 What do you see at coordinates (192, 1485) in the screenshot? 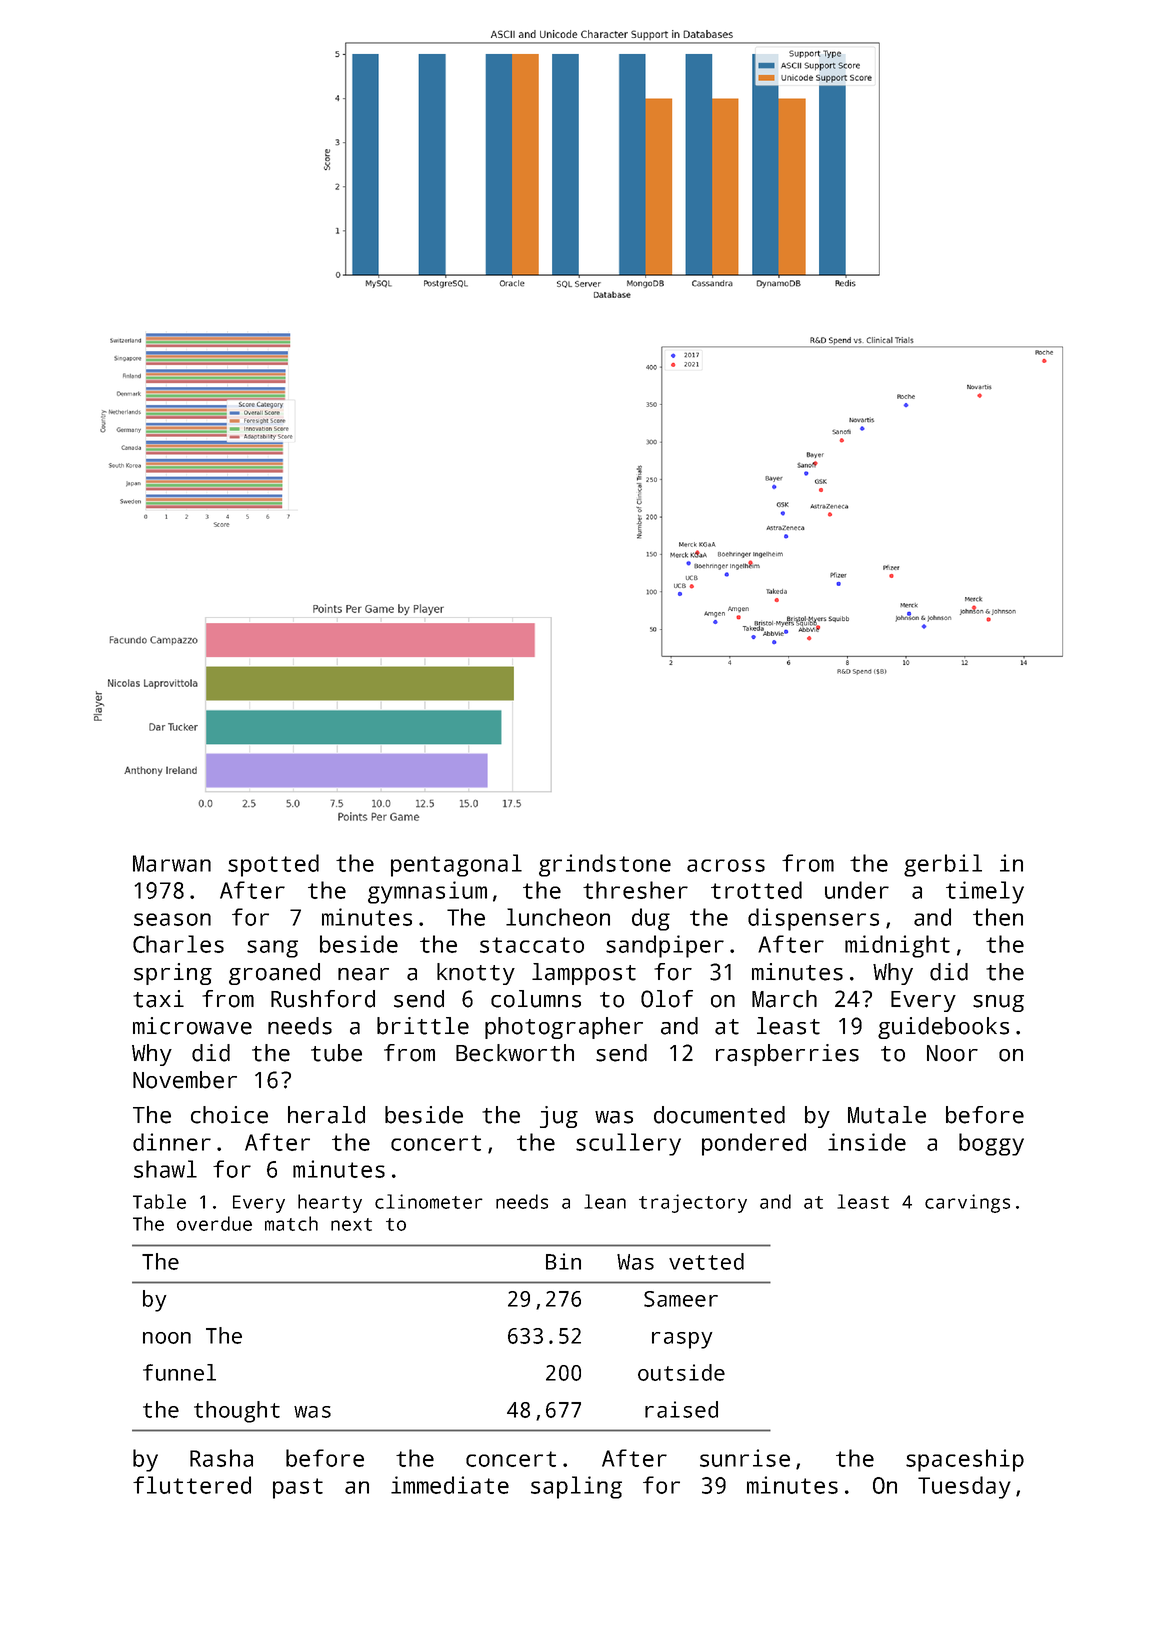
I see `fluttered` at bounding box center [192, 1485].
